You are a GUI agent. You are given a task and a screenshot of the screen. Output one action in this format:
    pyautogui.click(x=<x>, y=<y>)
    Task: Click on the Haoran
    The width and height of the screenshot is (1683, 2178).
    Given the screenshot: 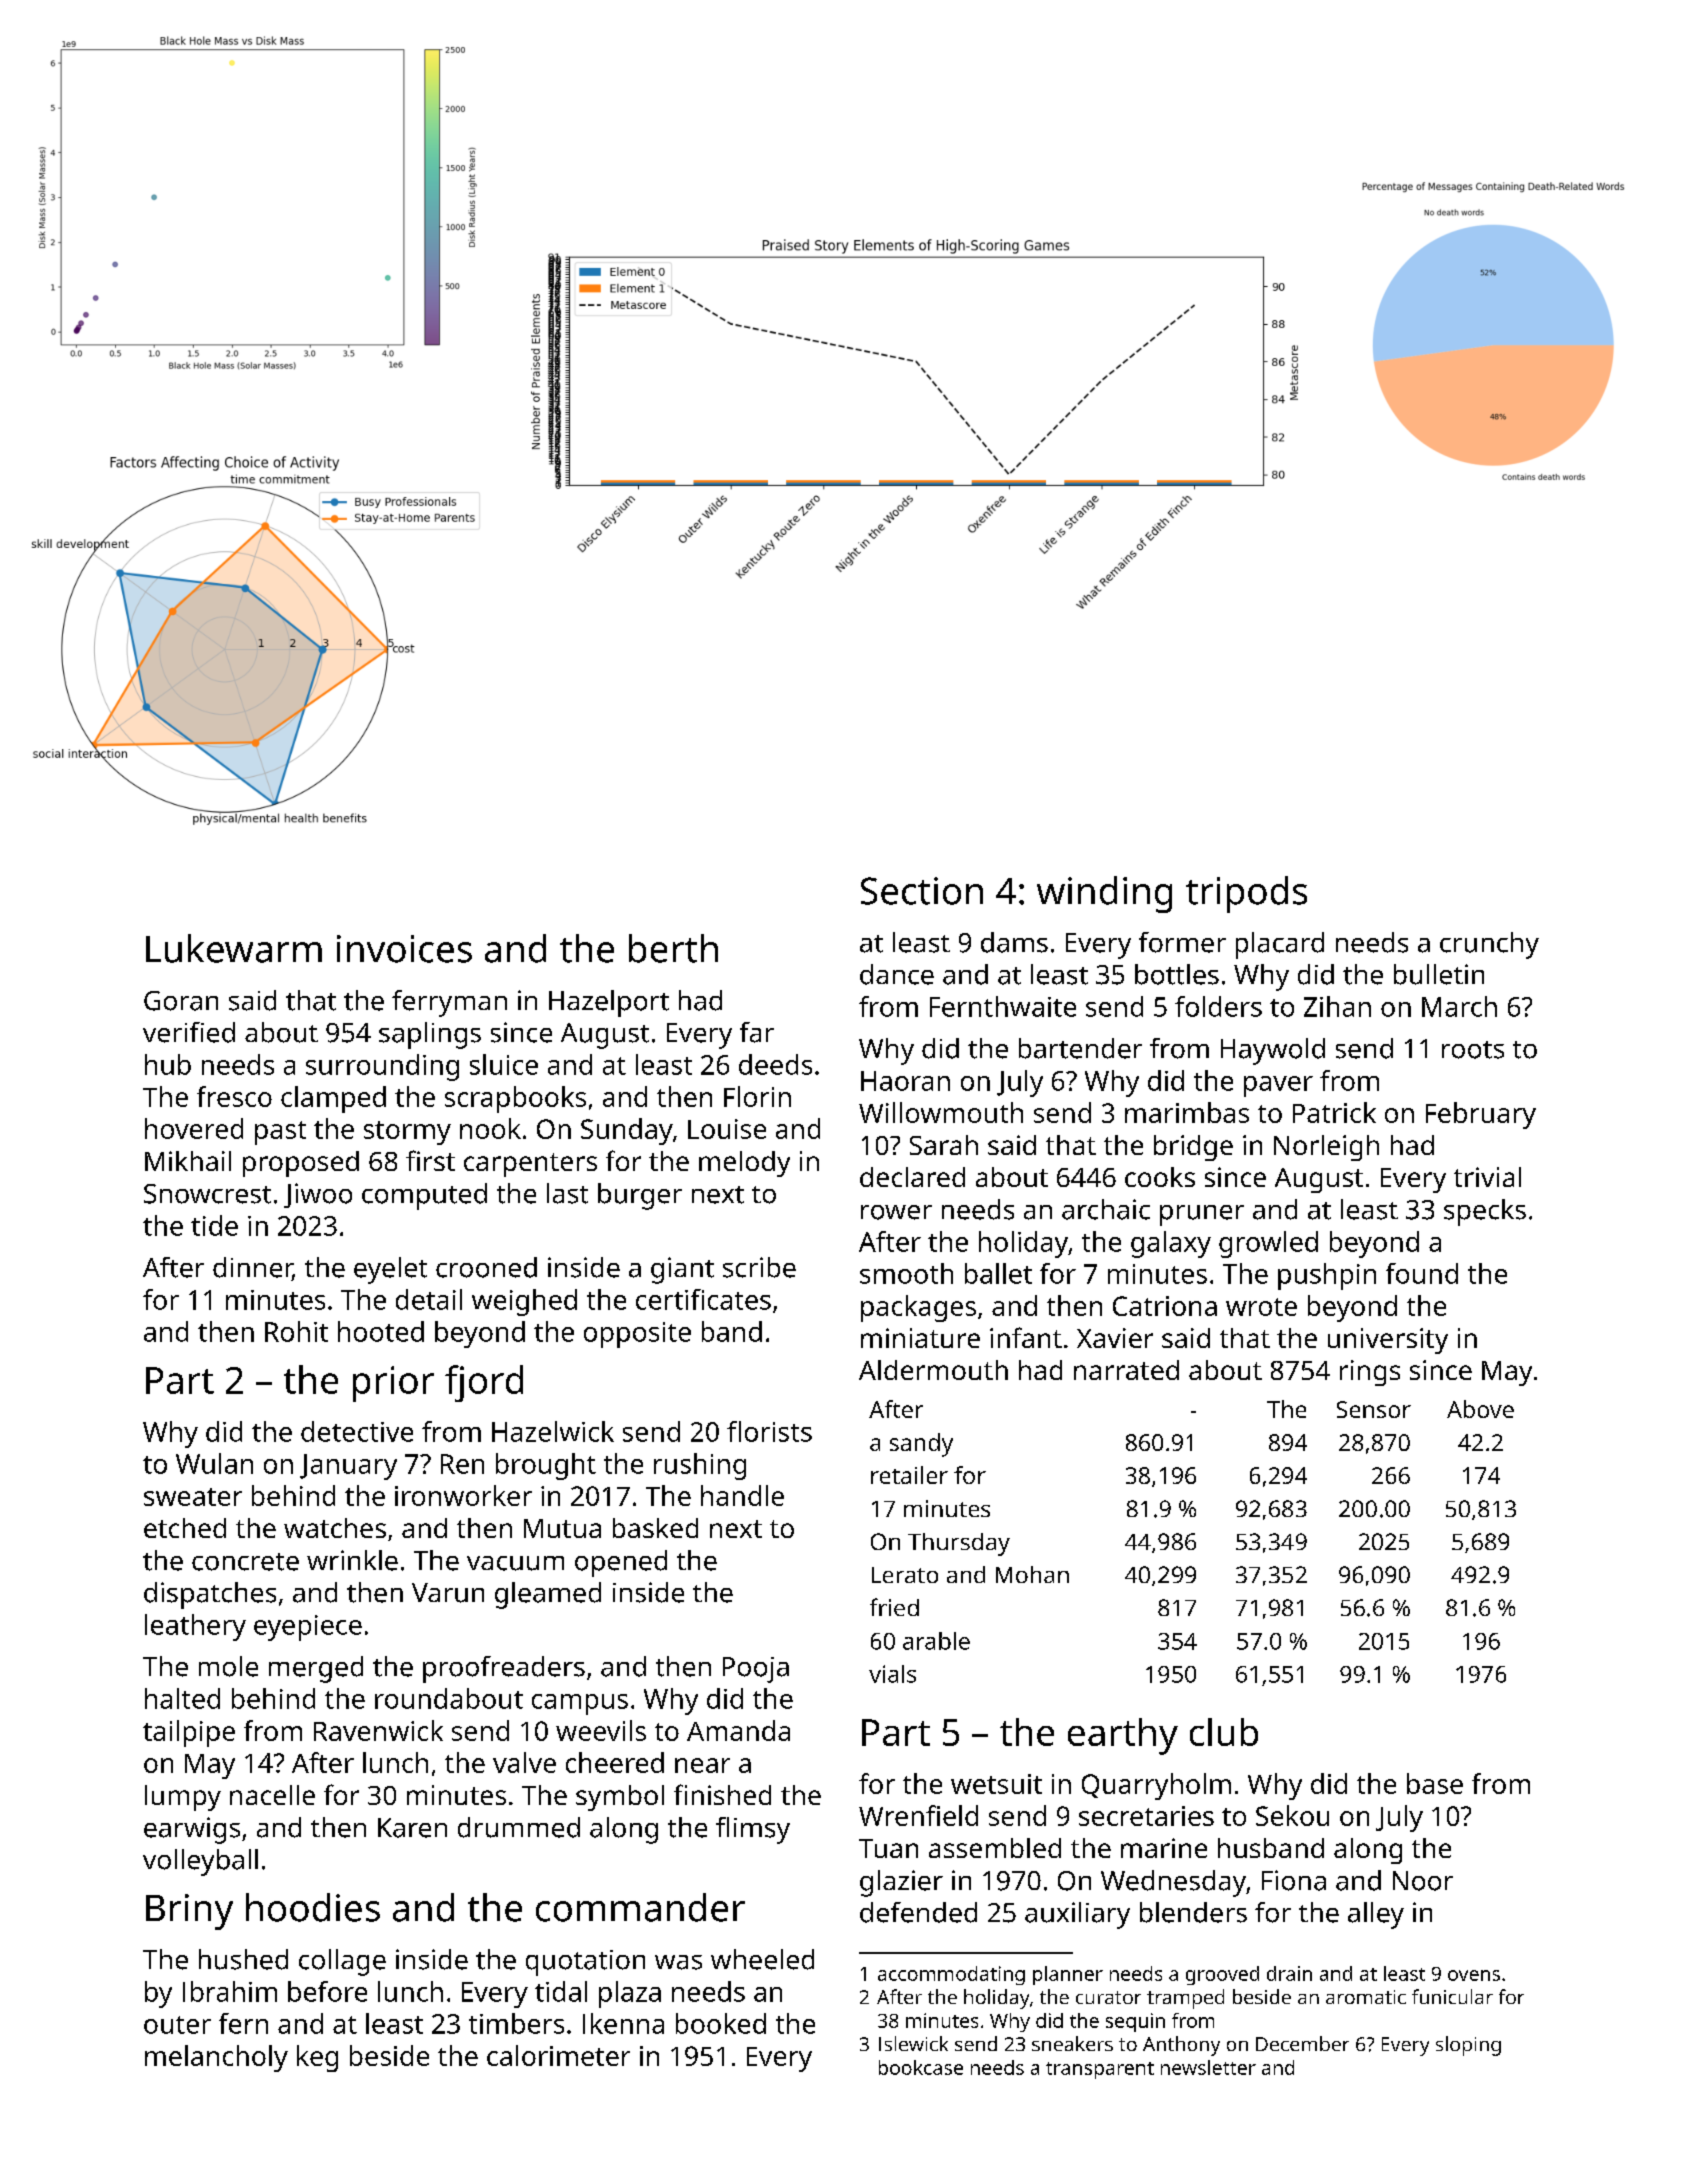 What is the action you would take?
    pyautogui.click(x=905, y=1081)
